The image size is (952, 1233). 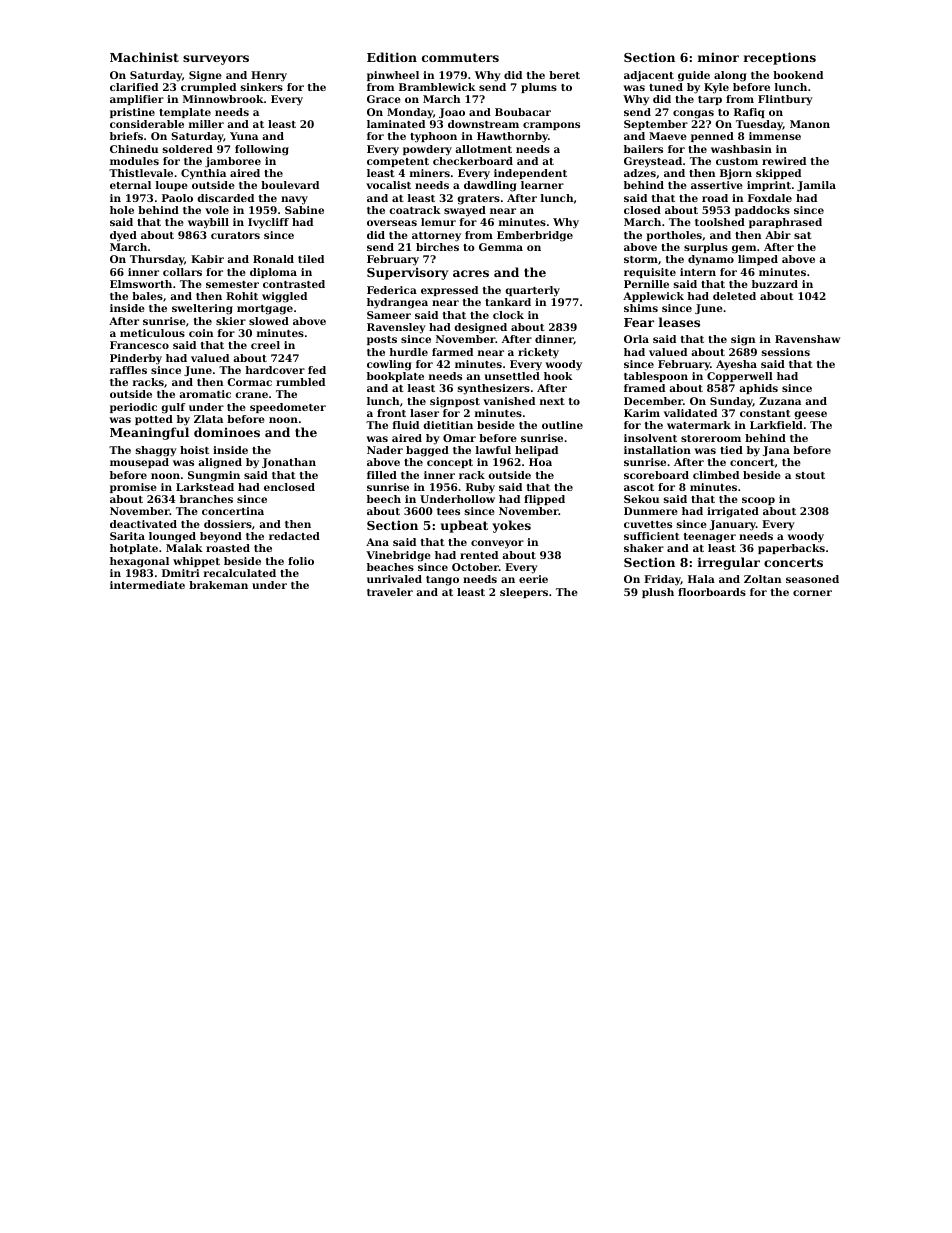 What do you see at coordinates (816, 186) in the image?
I see `Jamila` at bounding box center [816, 186].
